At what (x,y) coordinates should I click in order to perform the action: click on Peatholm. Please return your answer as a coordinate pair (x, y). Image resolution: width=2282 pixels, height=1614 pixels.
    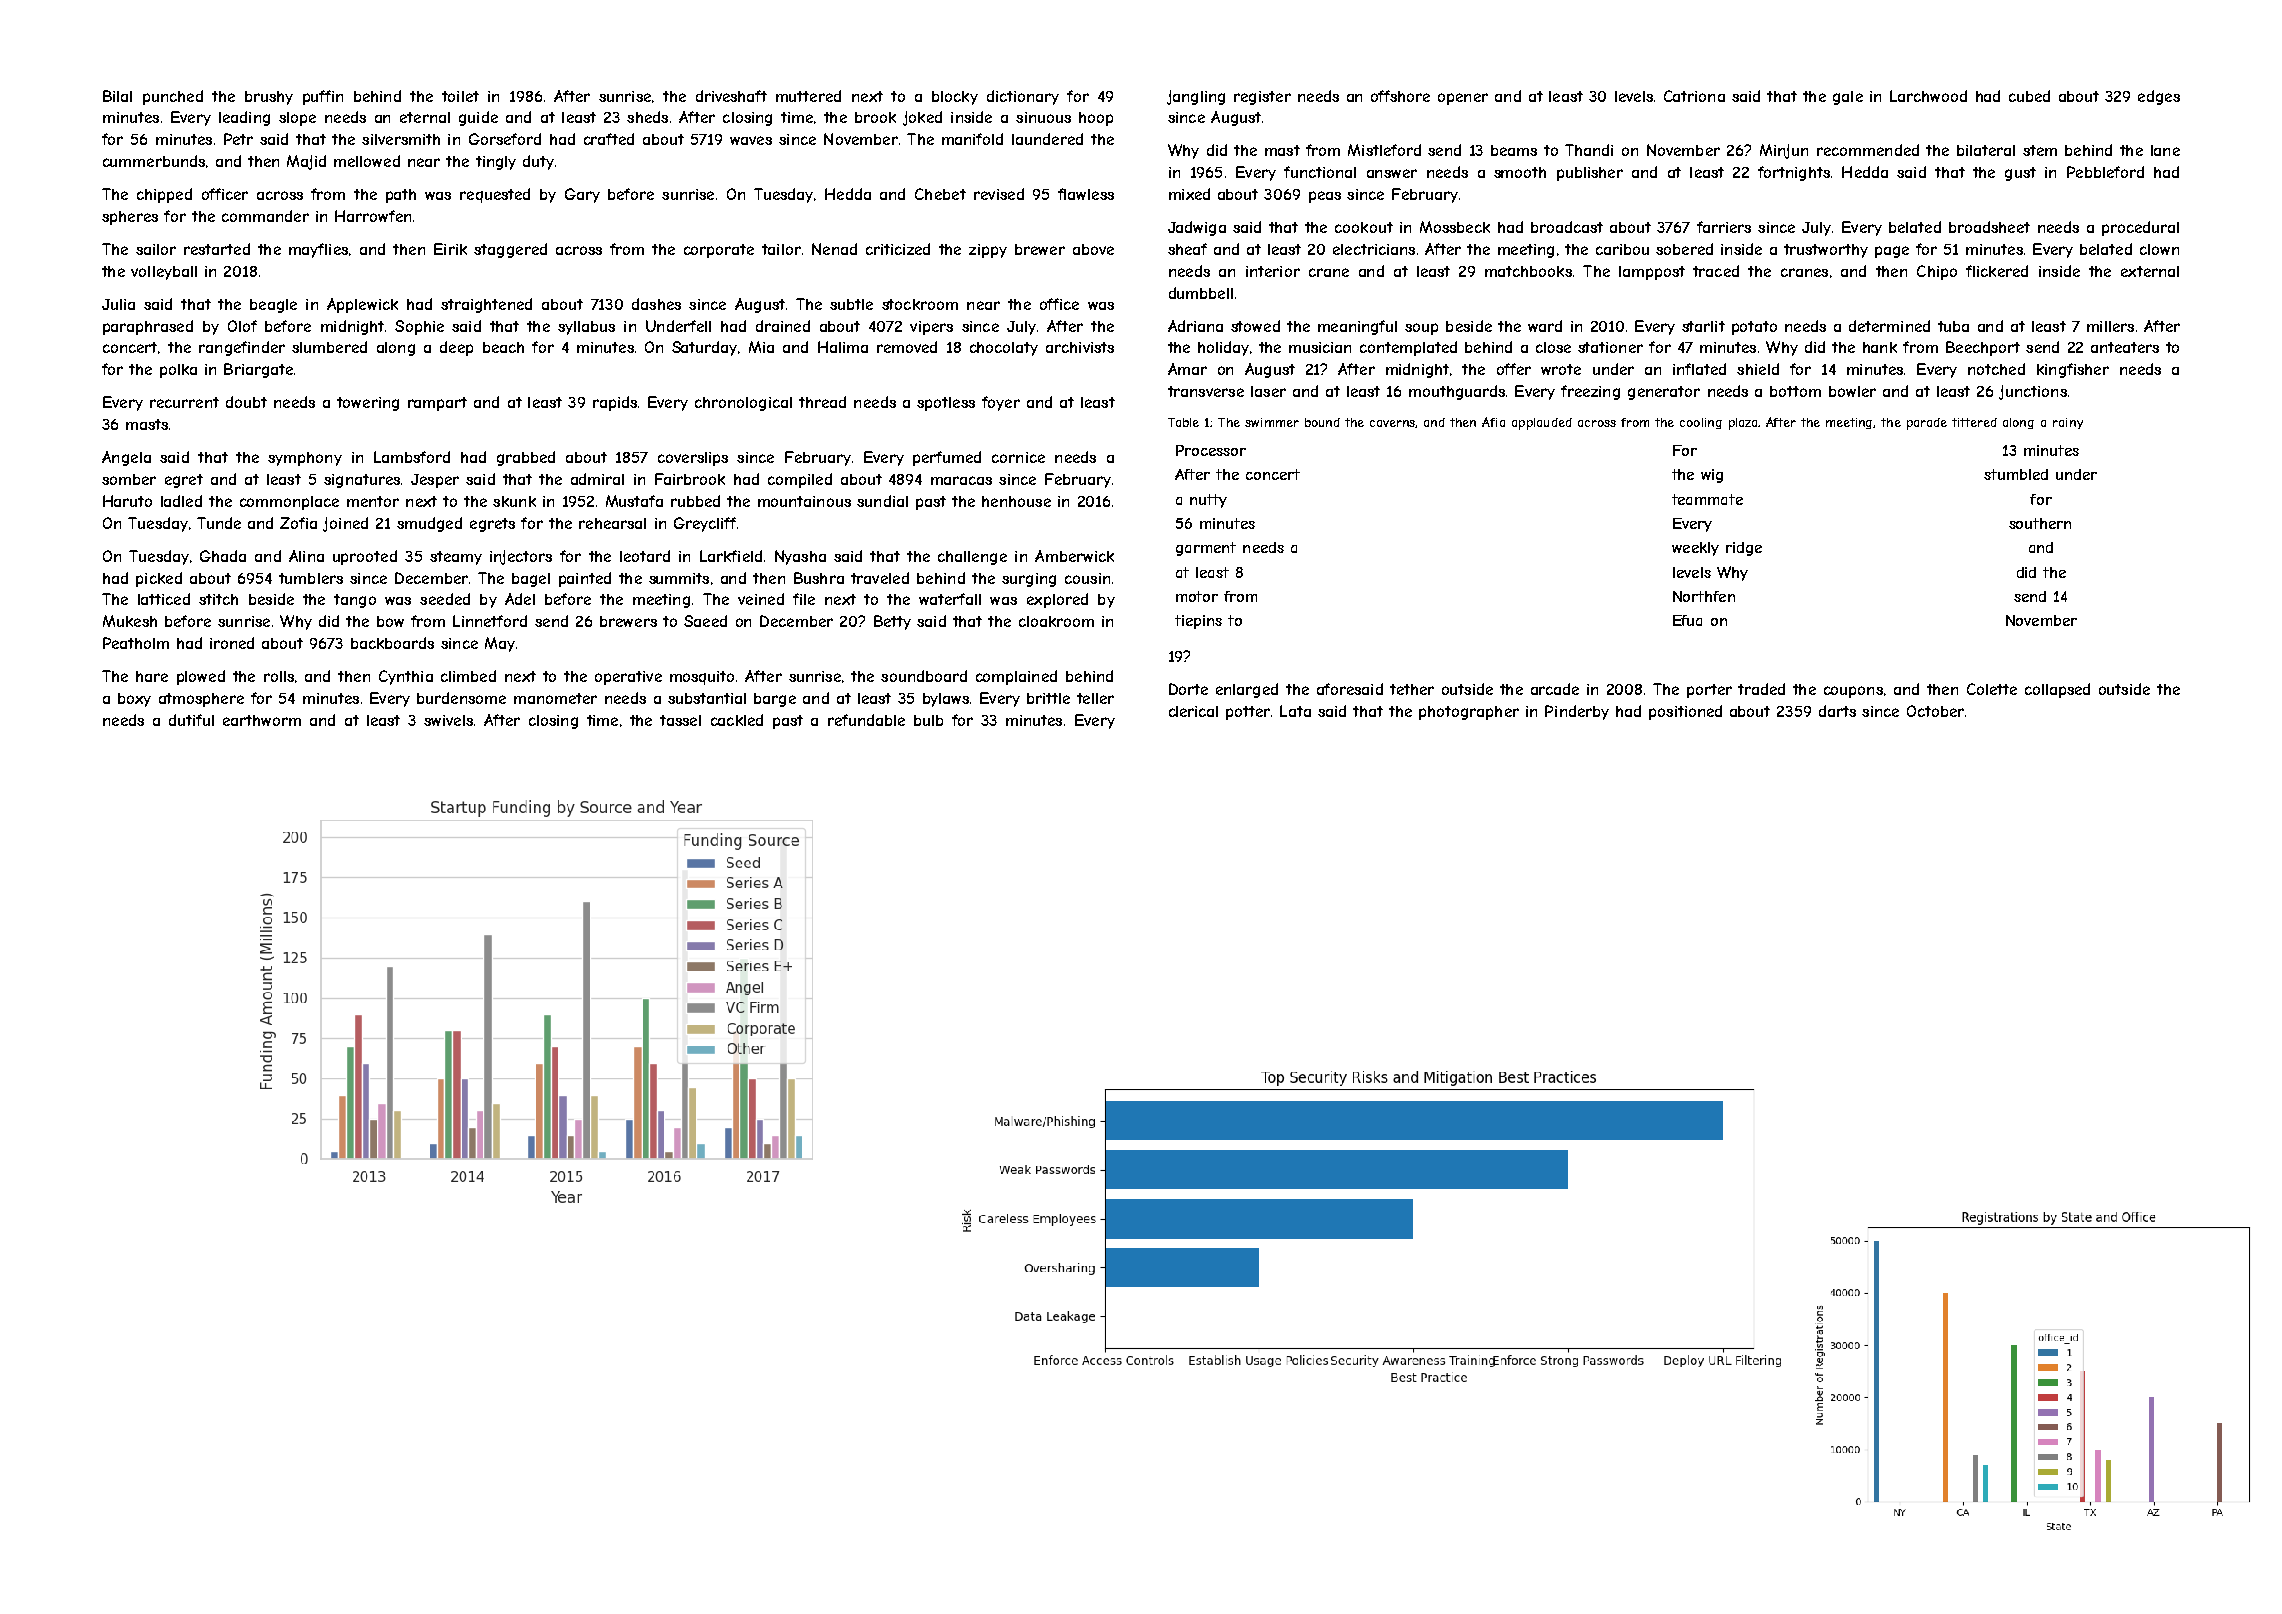
    Looking at the image, I should click on (136, 643).
